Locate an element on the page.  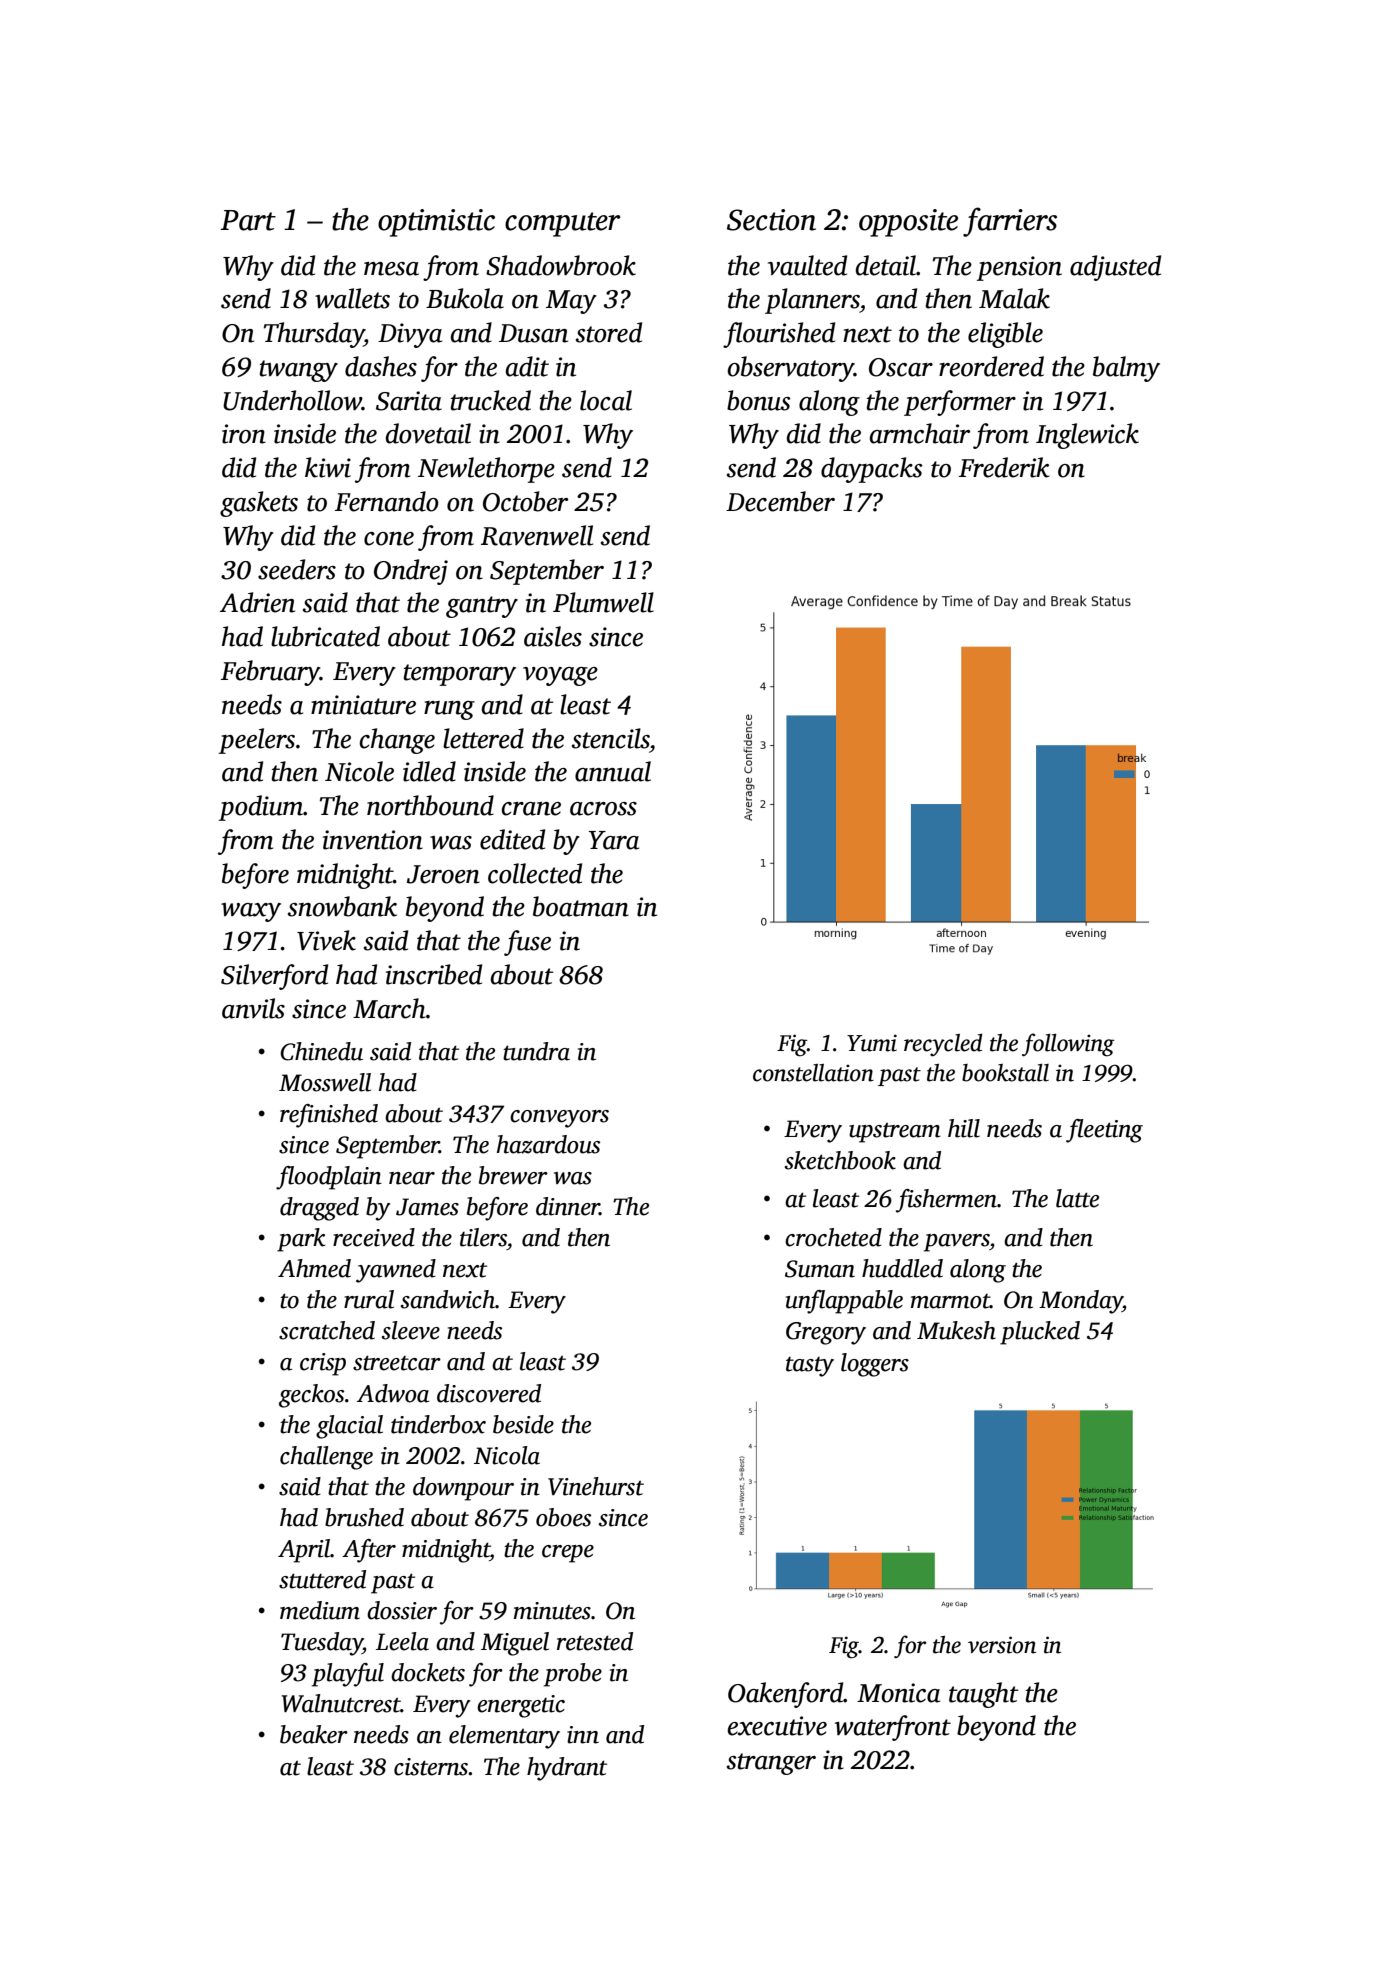
Jeroen is located at coordinates (443, 874).
